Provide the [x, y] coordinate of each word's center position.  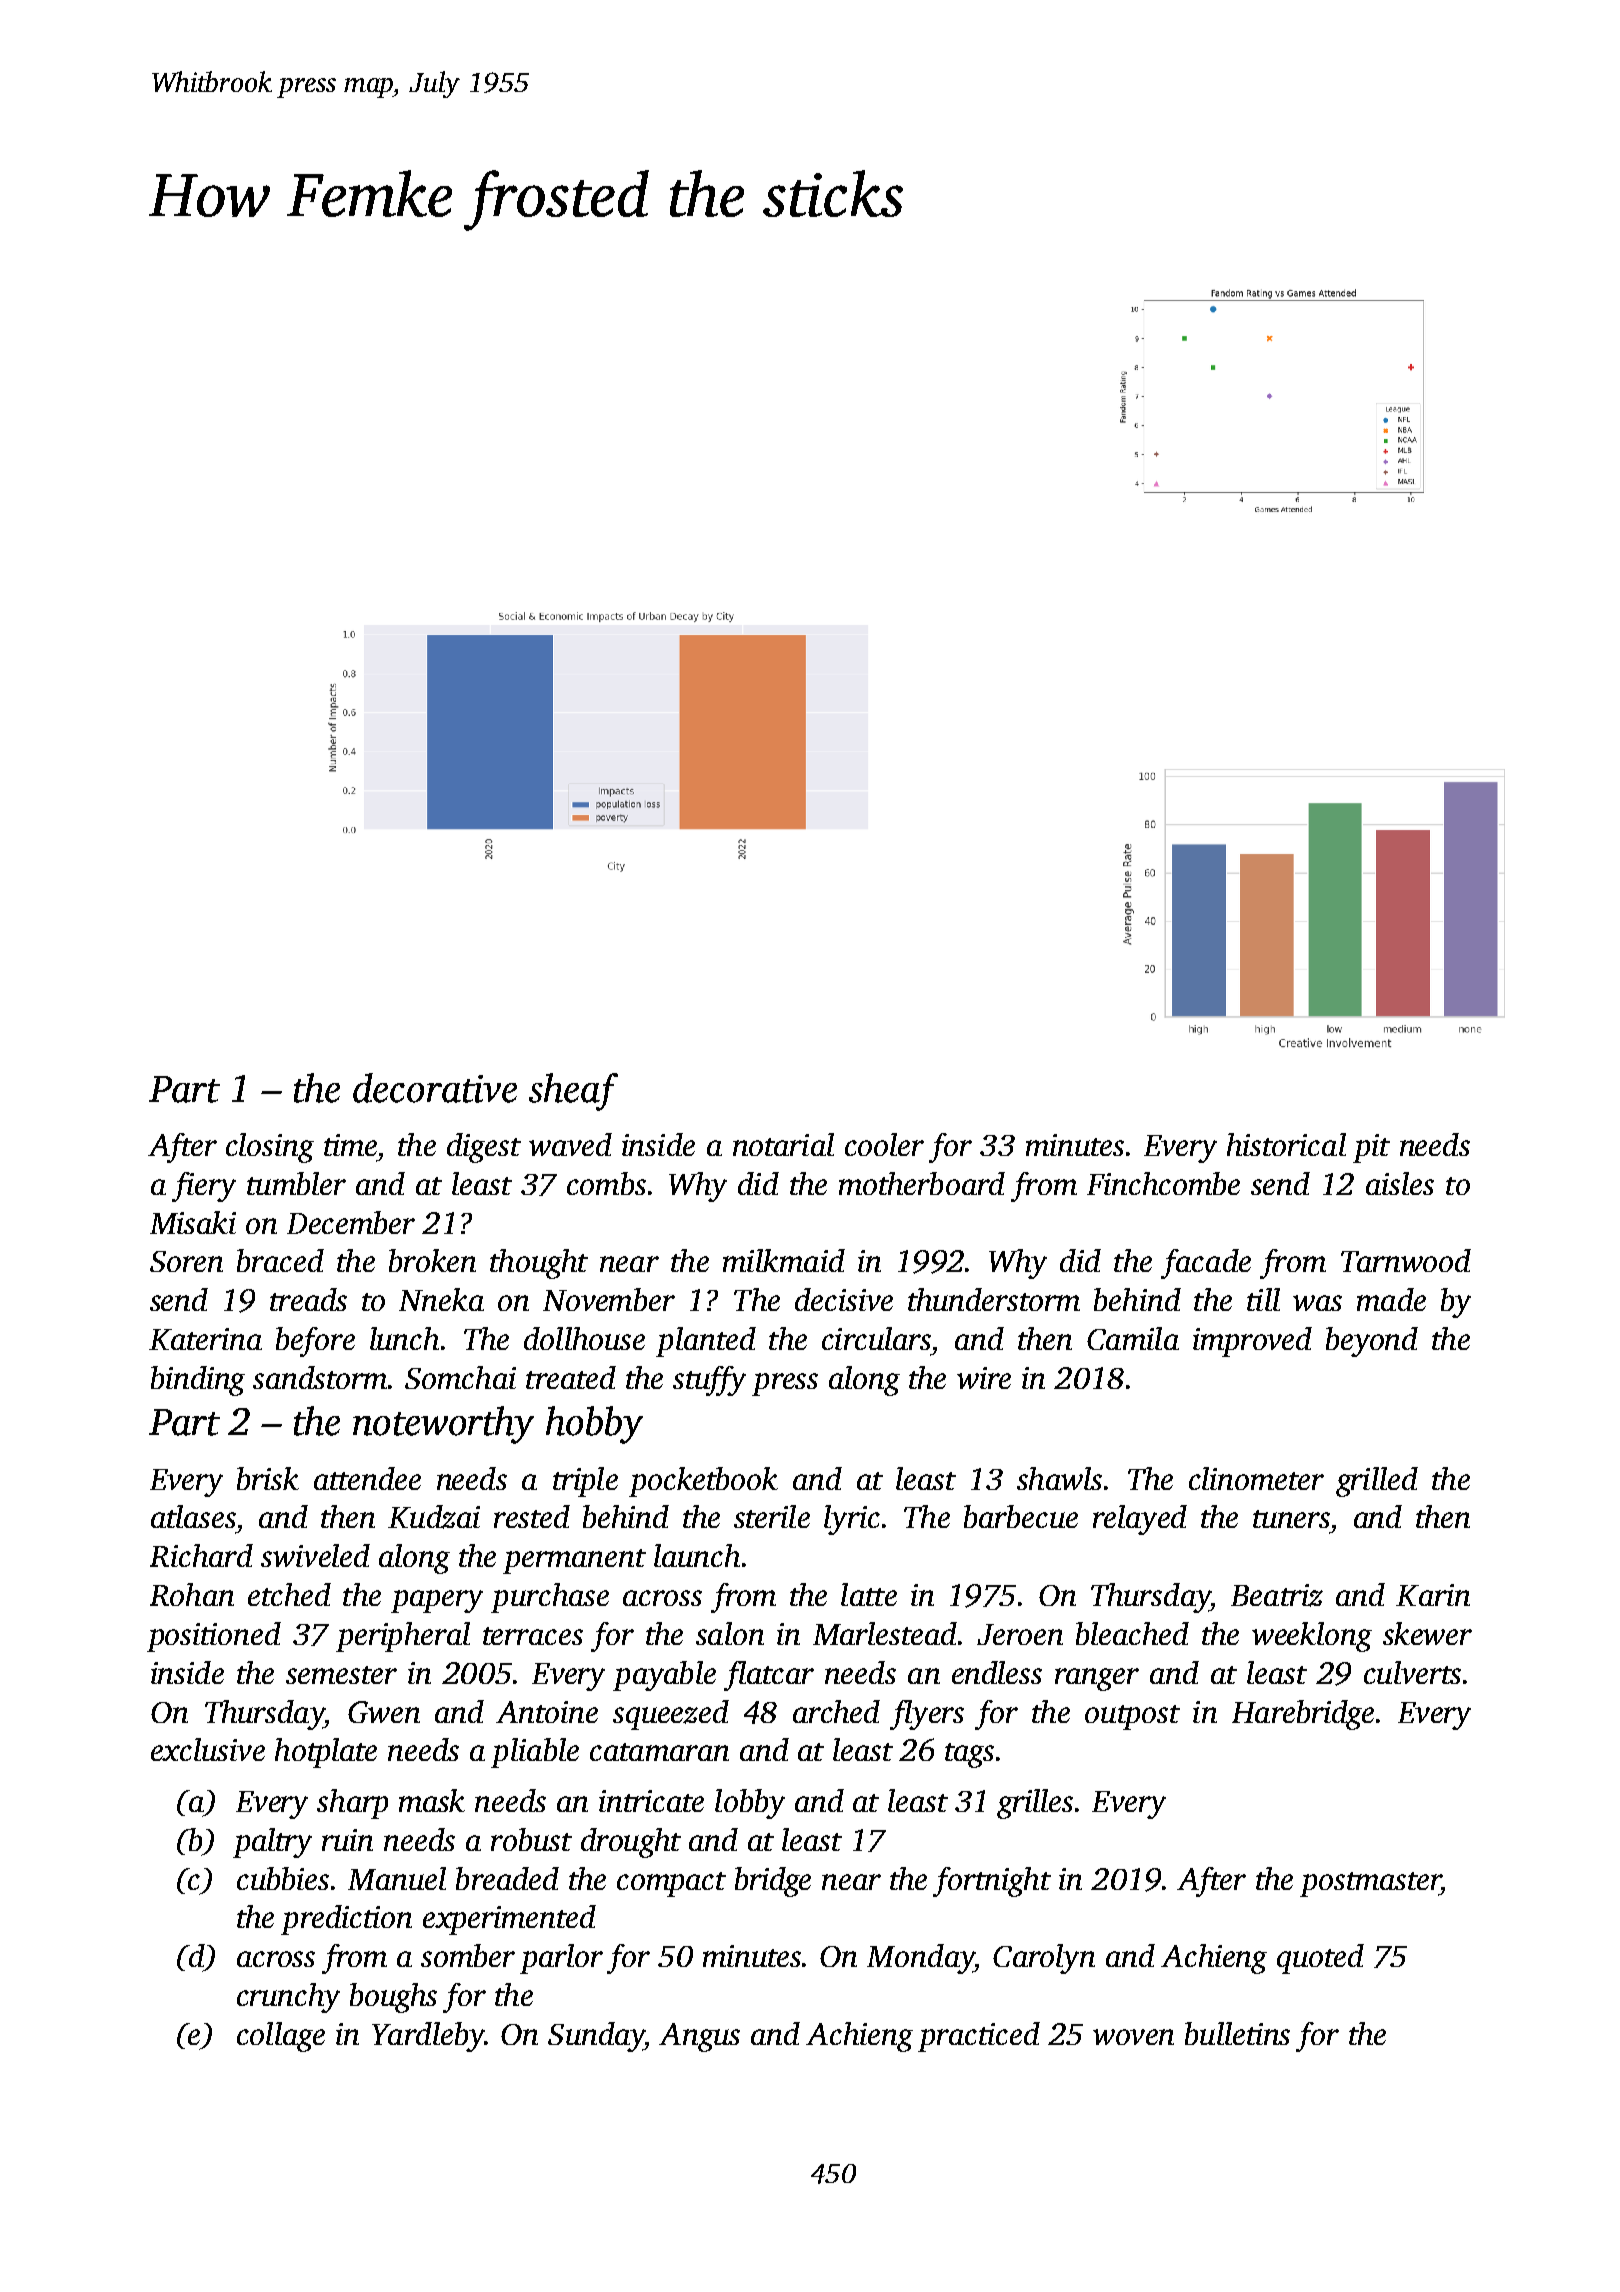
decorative [435, 1088]
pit [1371, 1148]
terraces [533, 1636]
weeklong [1312, 1637]
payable [664, 1676]
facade [1206, 1264]
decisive [844, 1299]
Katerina [205, 1339]
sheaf [573, 1092]
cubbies [283, 1878]
